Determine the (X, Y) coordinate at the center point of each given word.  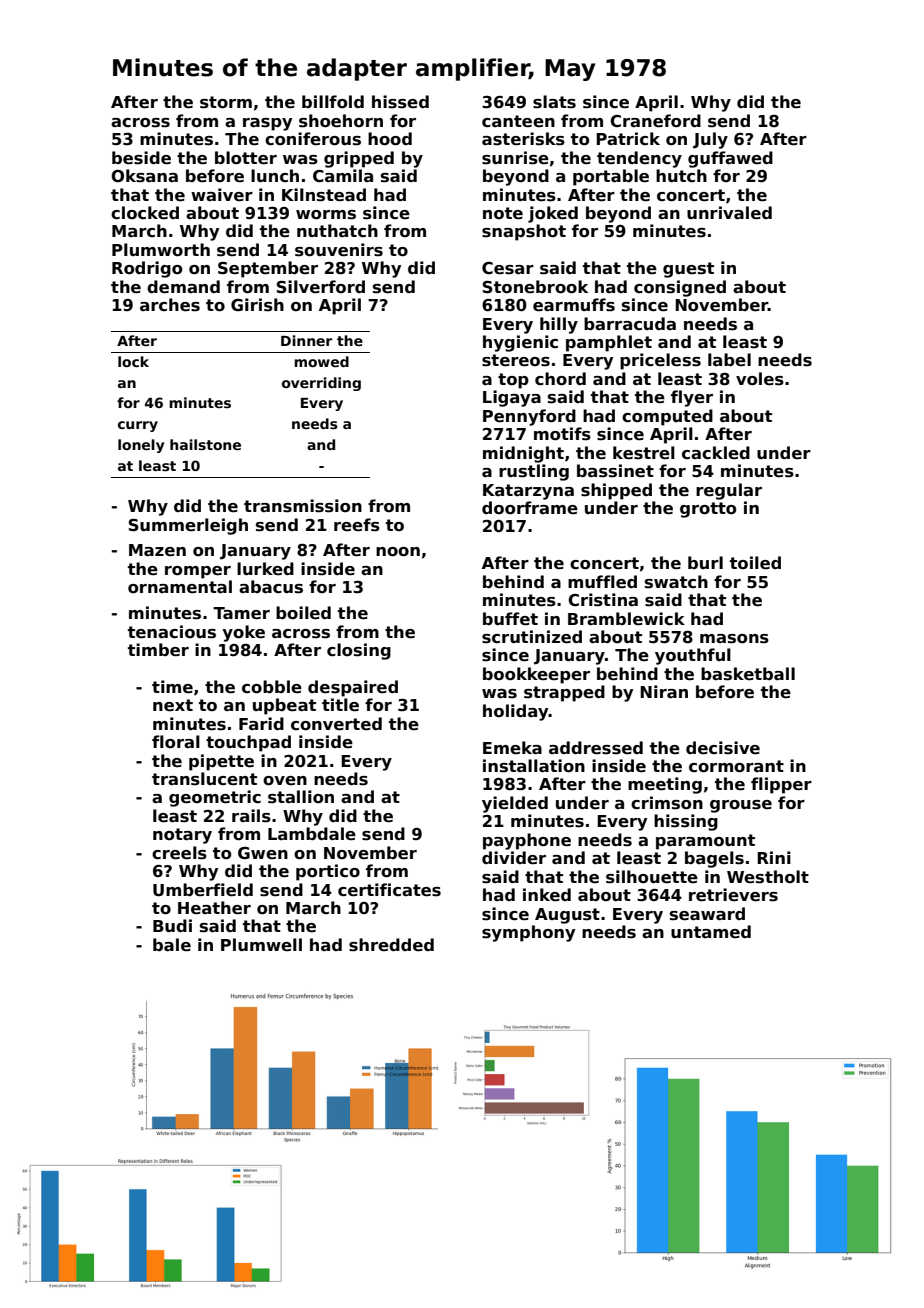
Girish (257, 305)
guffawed (730, 159)
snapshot (524, 232)
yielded (515, 804)
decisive (723, 748)
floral (176, 742)
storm (226, 102)
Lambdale (312, 834)
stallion (301, 797)
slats (554, 102)
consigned (680, 288)
